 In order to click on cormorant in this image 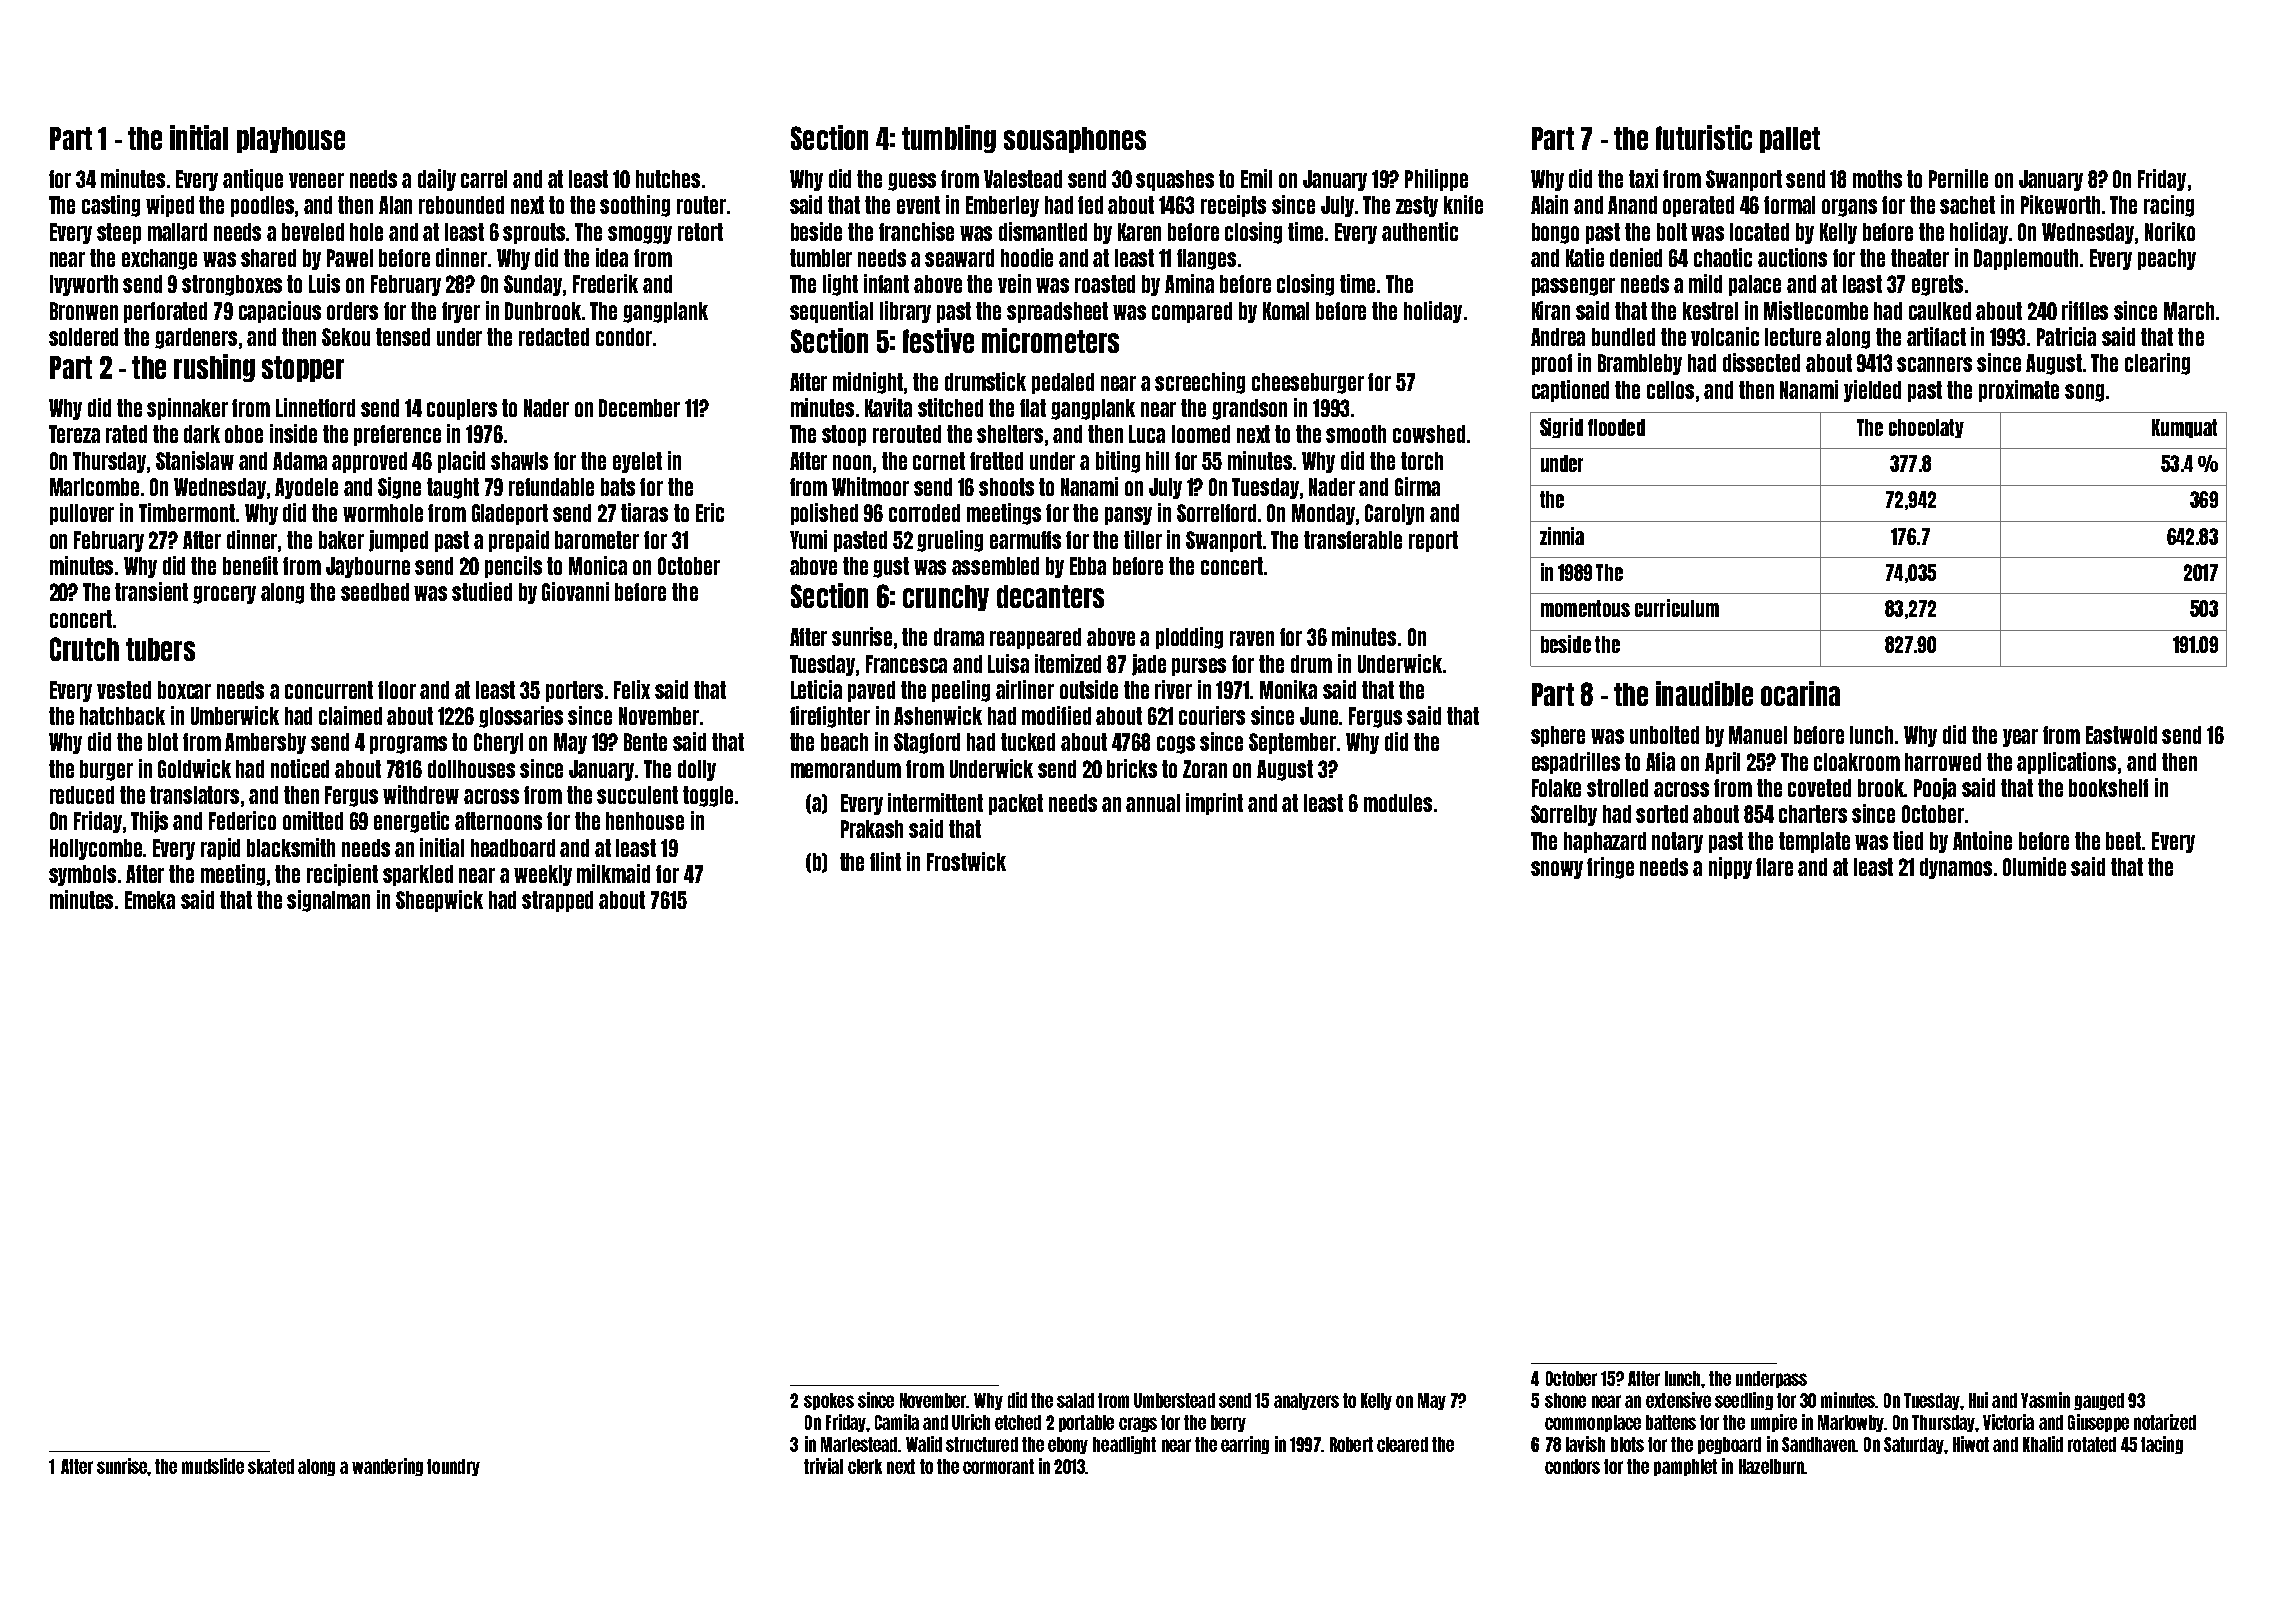, I will do `click(998, 1466)`.
